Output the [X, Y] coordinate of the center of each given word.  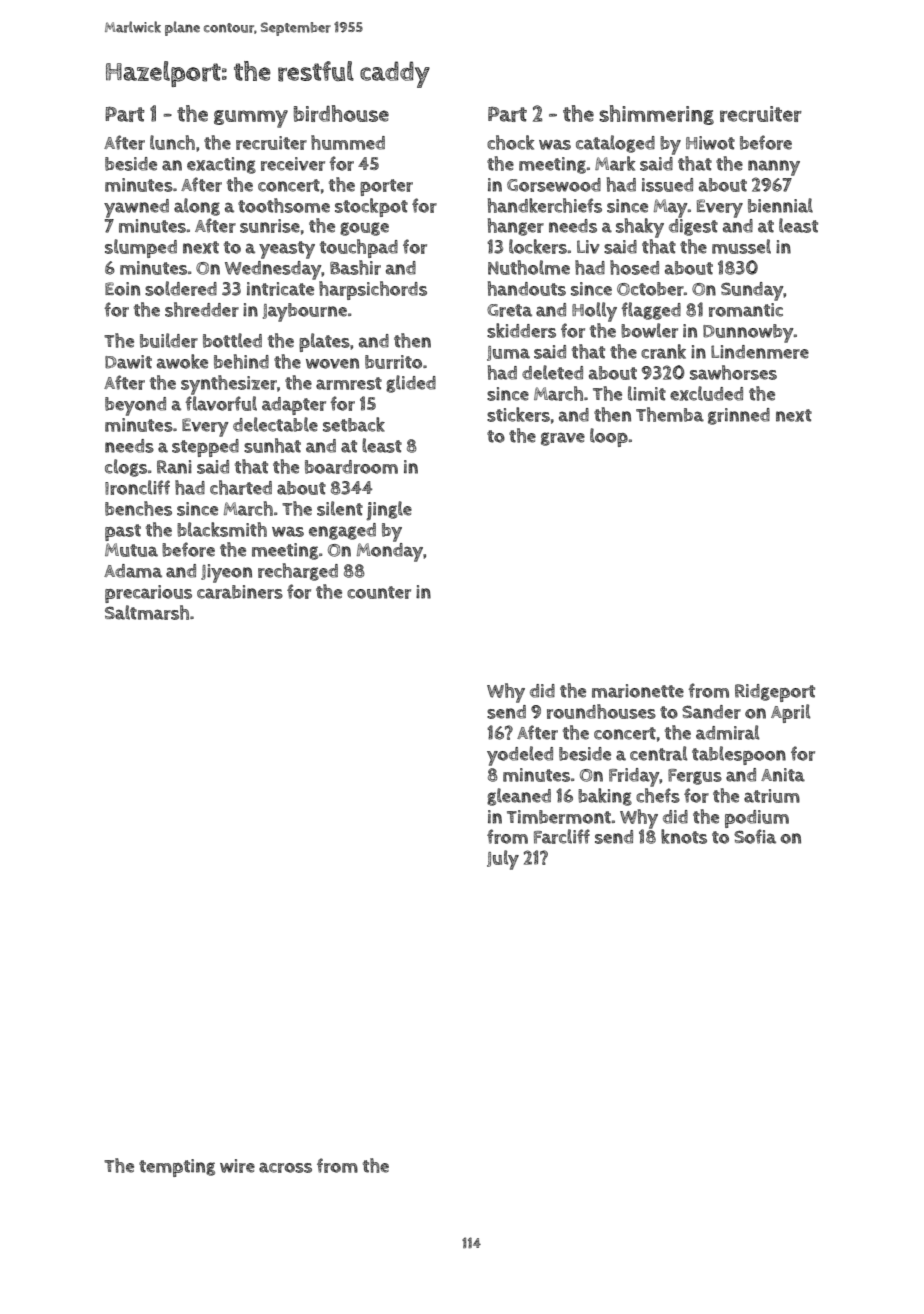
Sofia [755, 836]
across [285, 1167]
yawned [136, 208]
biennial [780, 205]
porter [386, 187]
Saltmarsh [147, 612]
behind [241, 361]
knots [684, 836]
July [503, 860]
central [659, 753]
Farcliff [562, 836]
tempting [177, 1168]
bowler [649, 330]
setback [354, 424]
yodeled [520, 756]
